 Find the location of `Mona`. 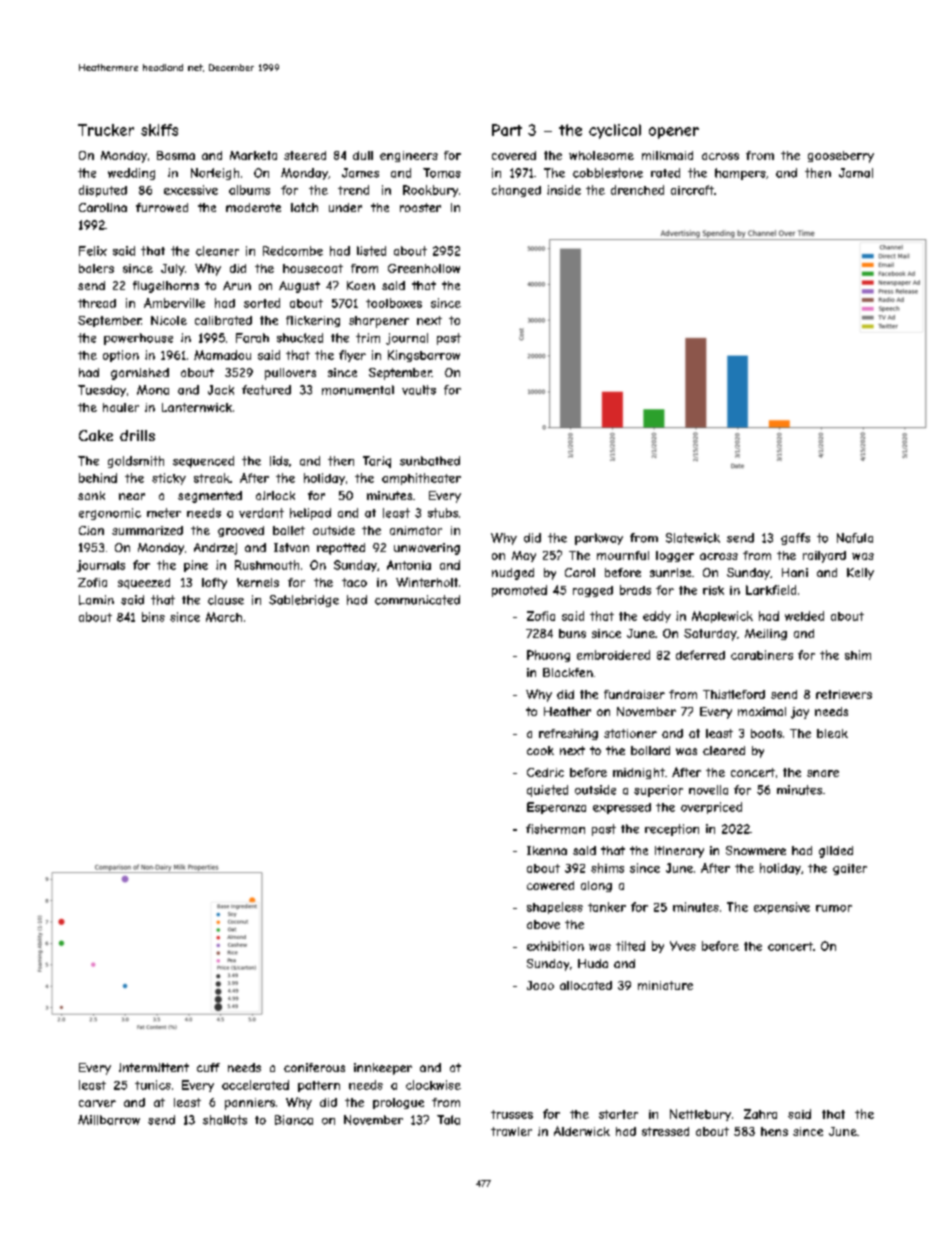

Mona is located at coordinates (153, 390).
